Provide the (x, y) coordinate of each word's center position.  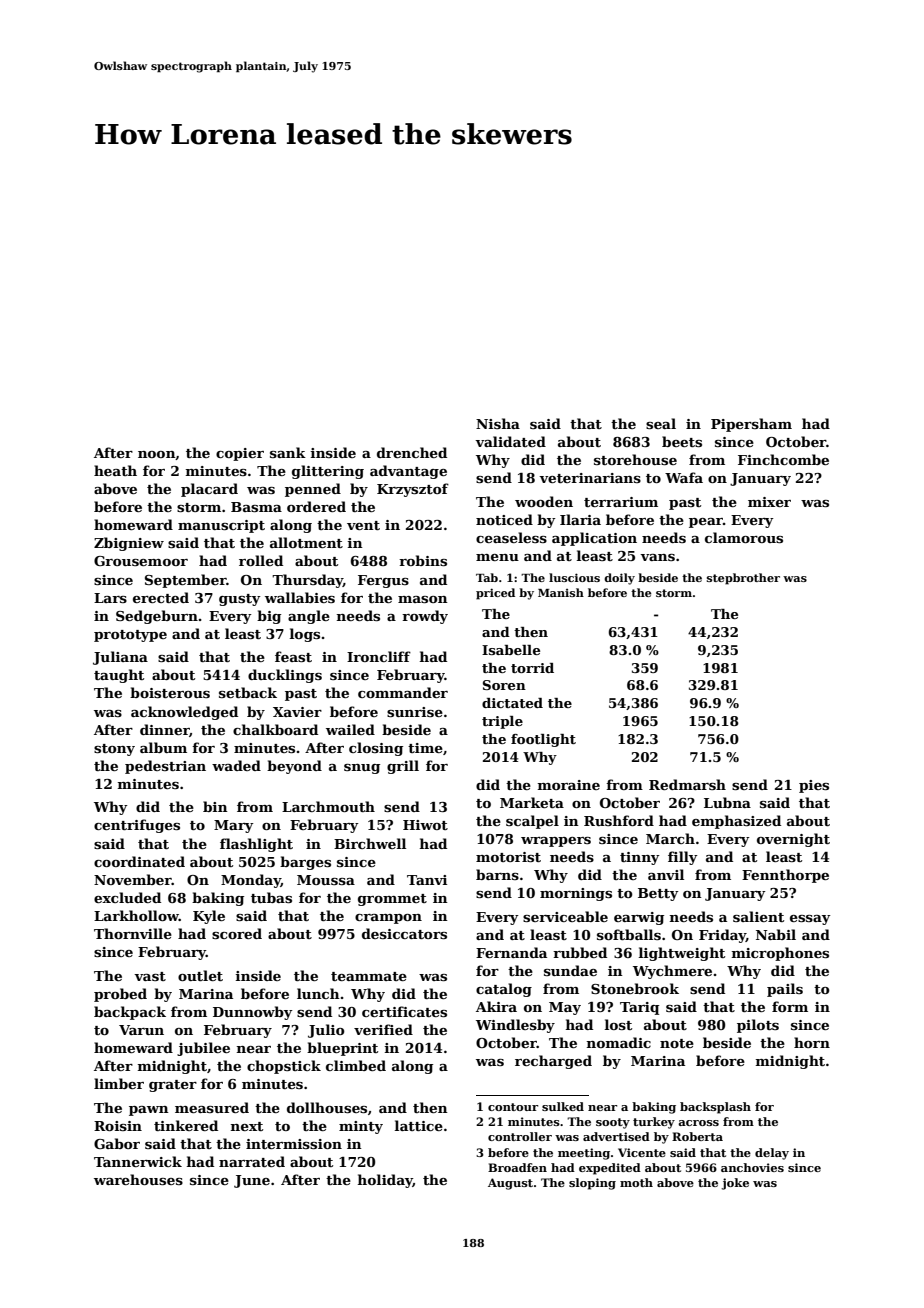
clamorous (744, 537)
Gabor (117, 1143)
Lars (110, 598)
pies (814, 786)
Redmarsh (687, 784)
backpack (130, 1013)
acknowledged (184, 713)
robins (423, 560)
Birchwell (370, 843)
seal (661, 423)
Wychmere (672, 972)
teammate (369, 976)
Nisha (498, 423)
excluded (127, 897)
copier (240, 454)
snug (362, 769)
